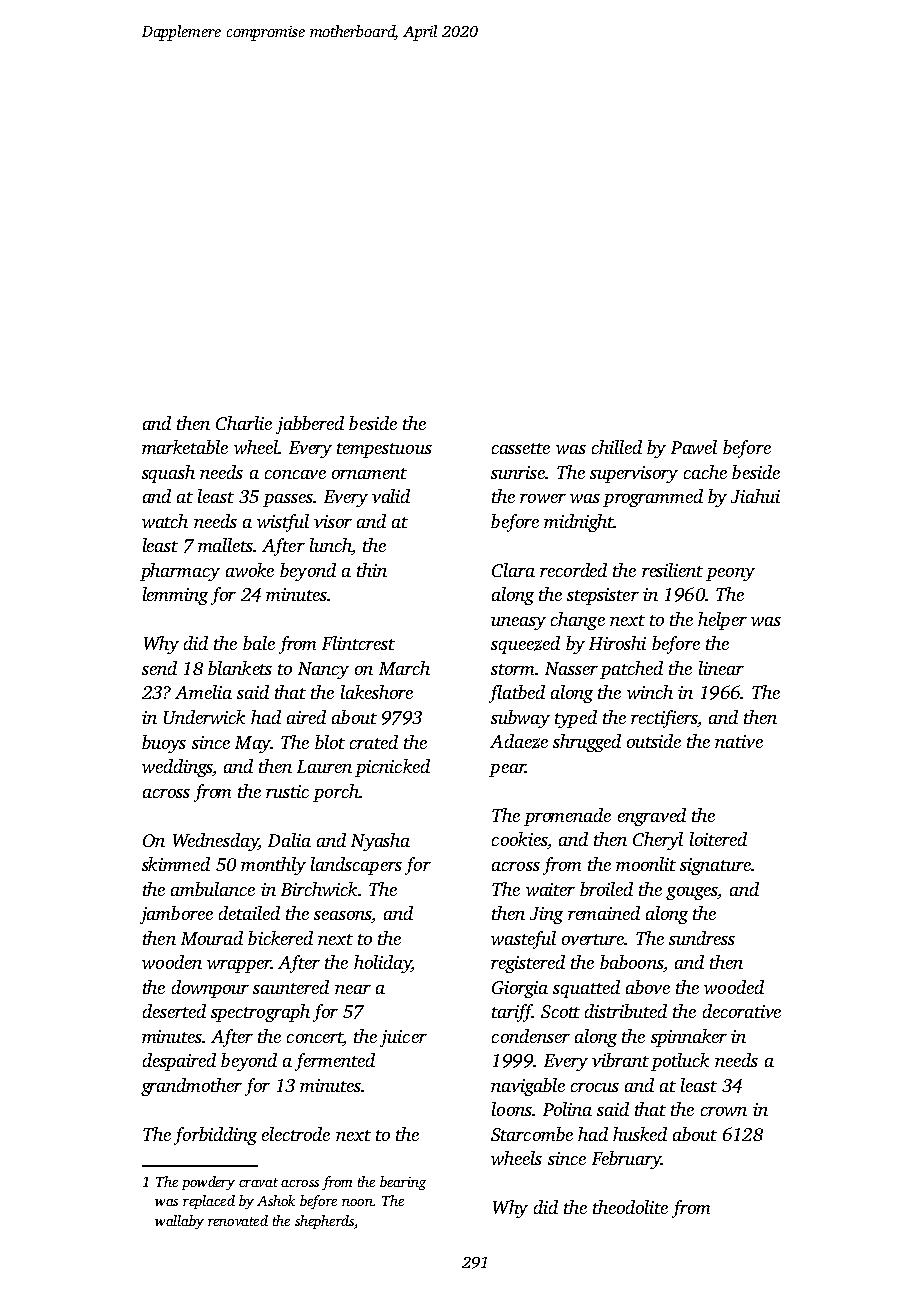  I want to click on wallaby, so click(179, 1222).
